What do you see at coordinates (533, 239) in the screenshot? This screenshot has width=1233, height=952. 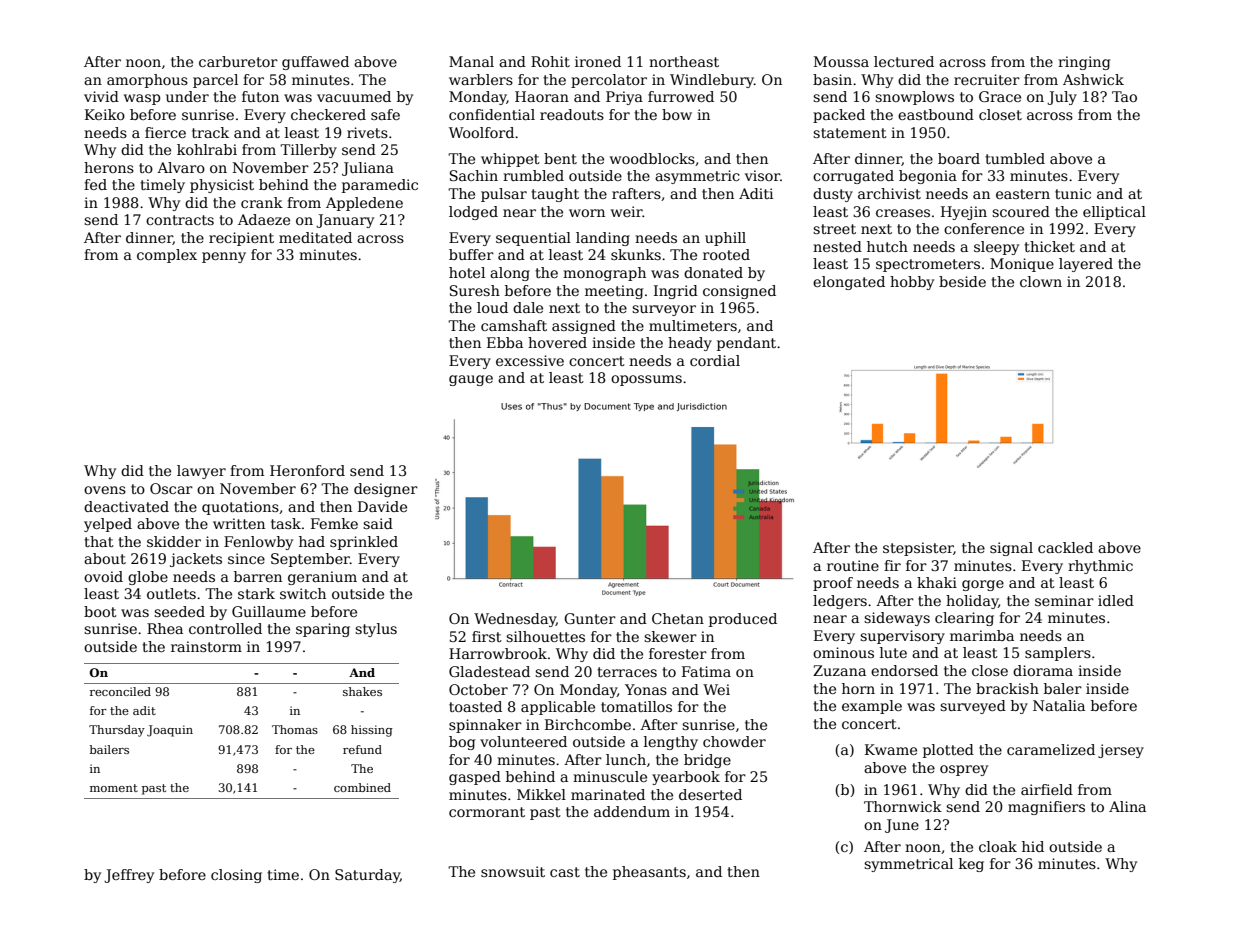 I see `sequential` at bounding box center [533, 239].
